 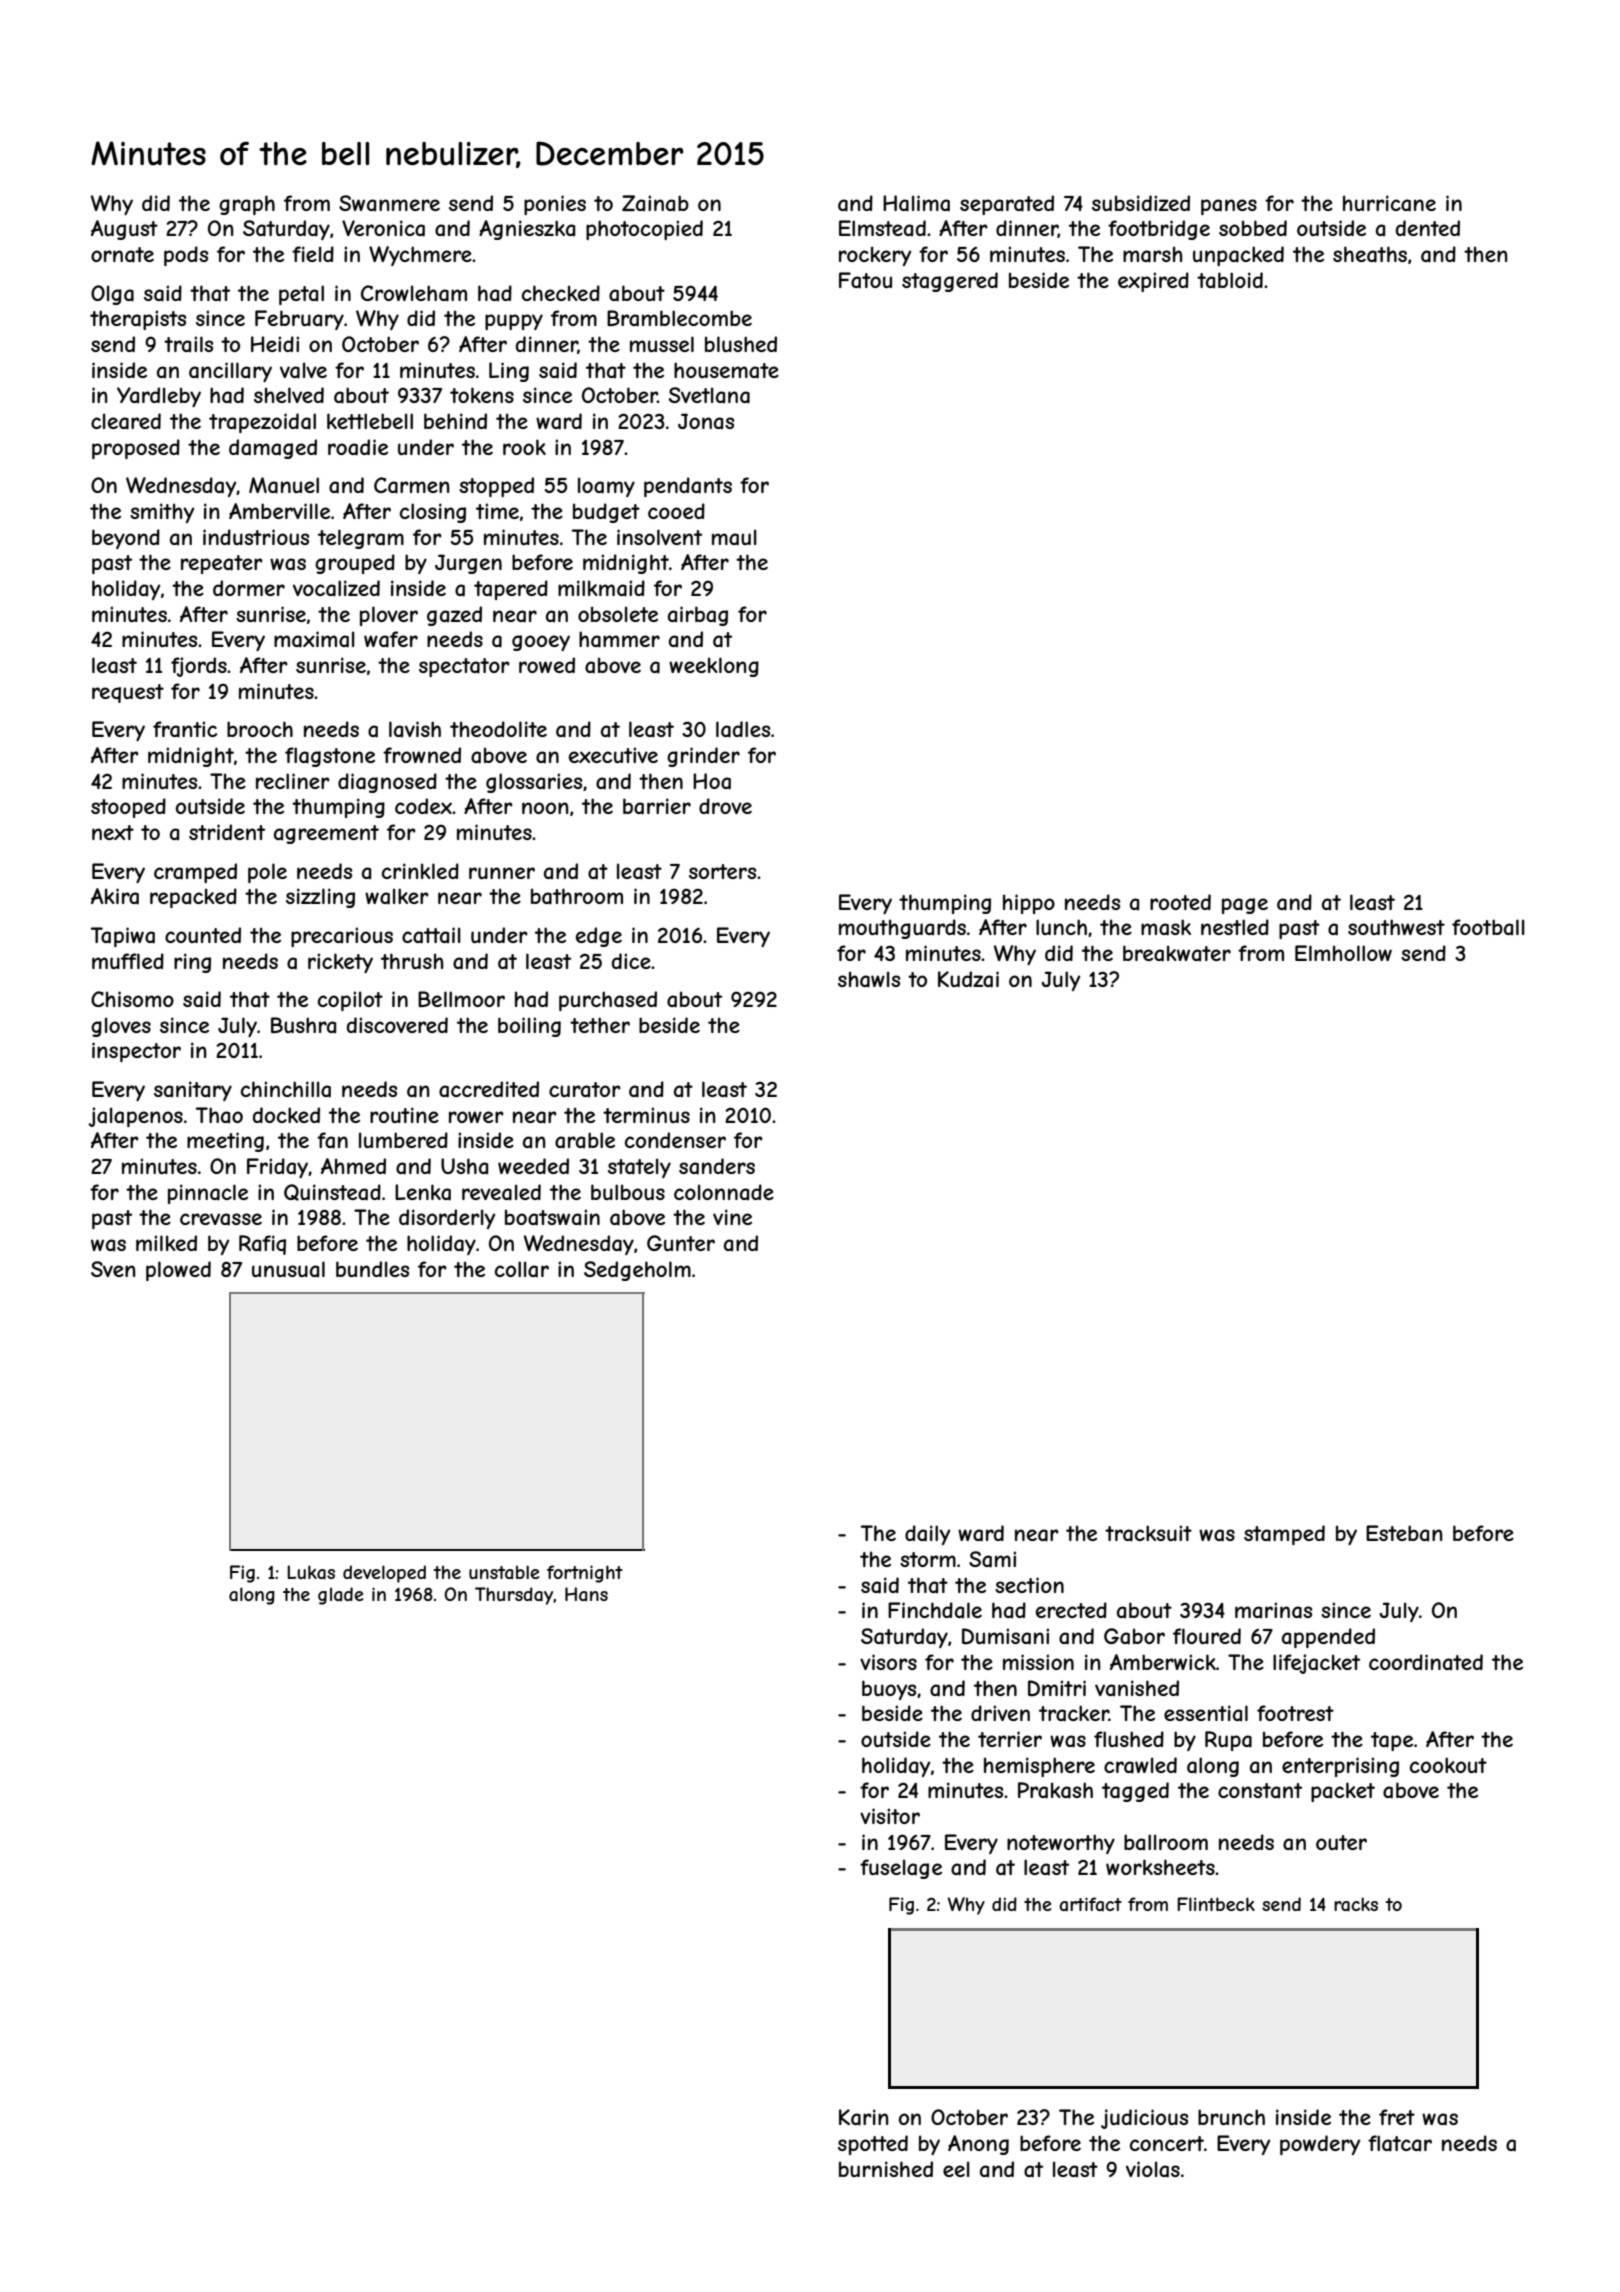 I want to click on drove, so click(x=725, y=806).
